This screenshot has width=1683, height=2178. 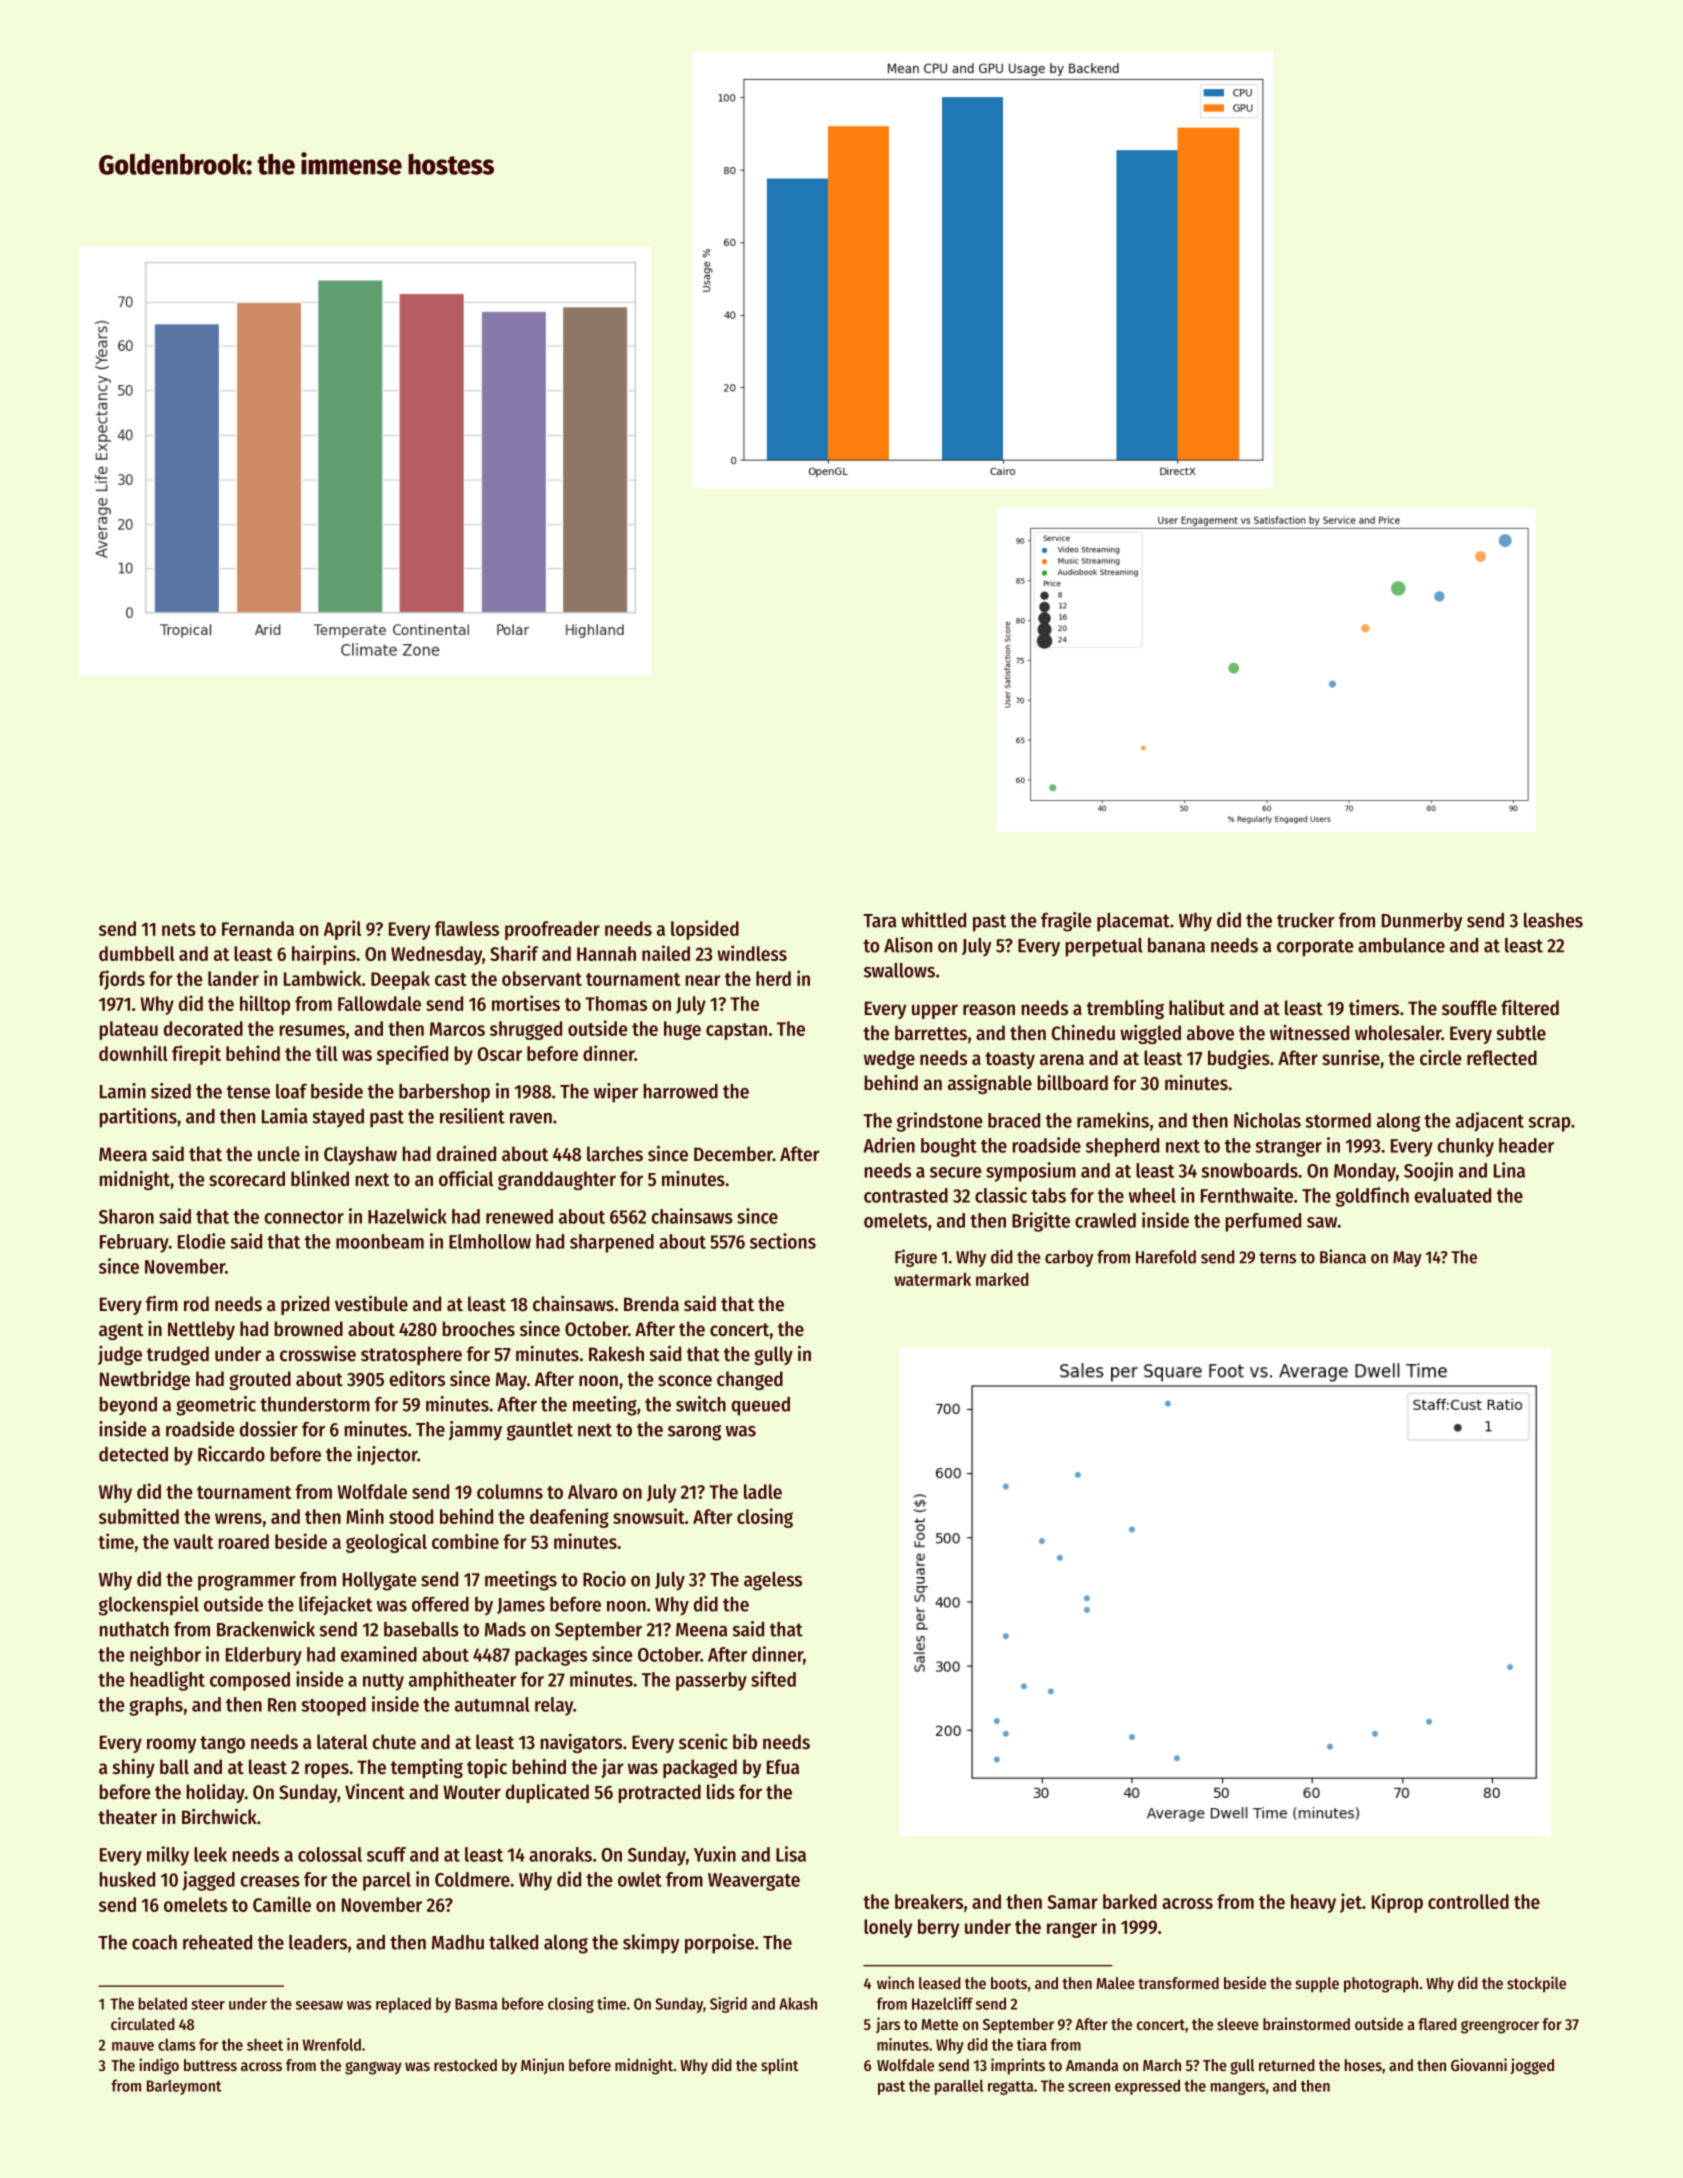 What do you see at coordinates (1553, 920) in the screenshot?
I see `leashes` at bounding box center [1553, 920].
